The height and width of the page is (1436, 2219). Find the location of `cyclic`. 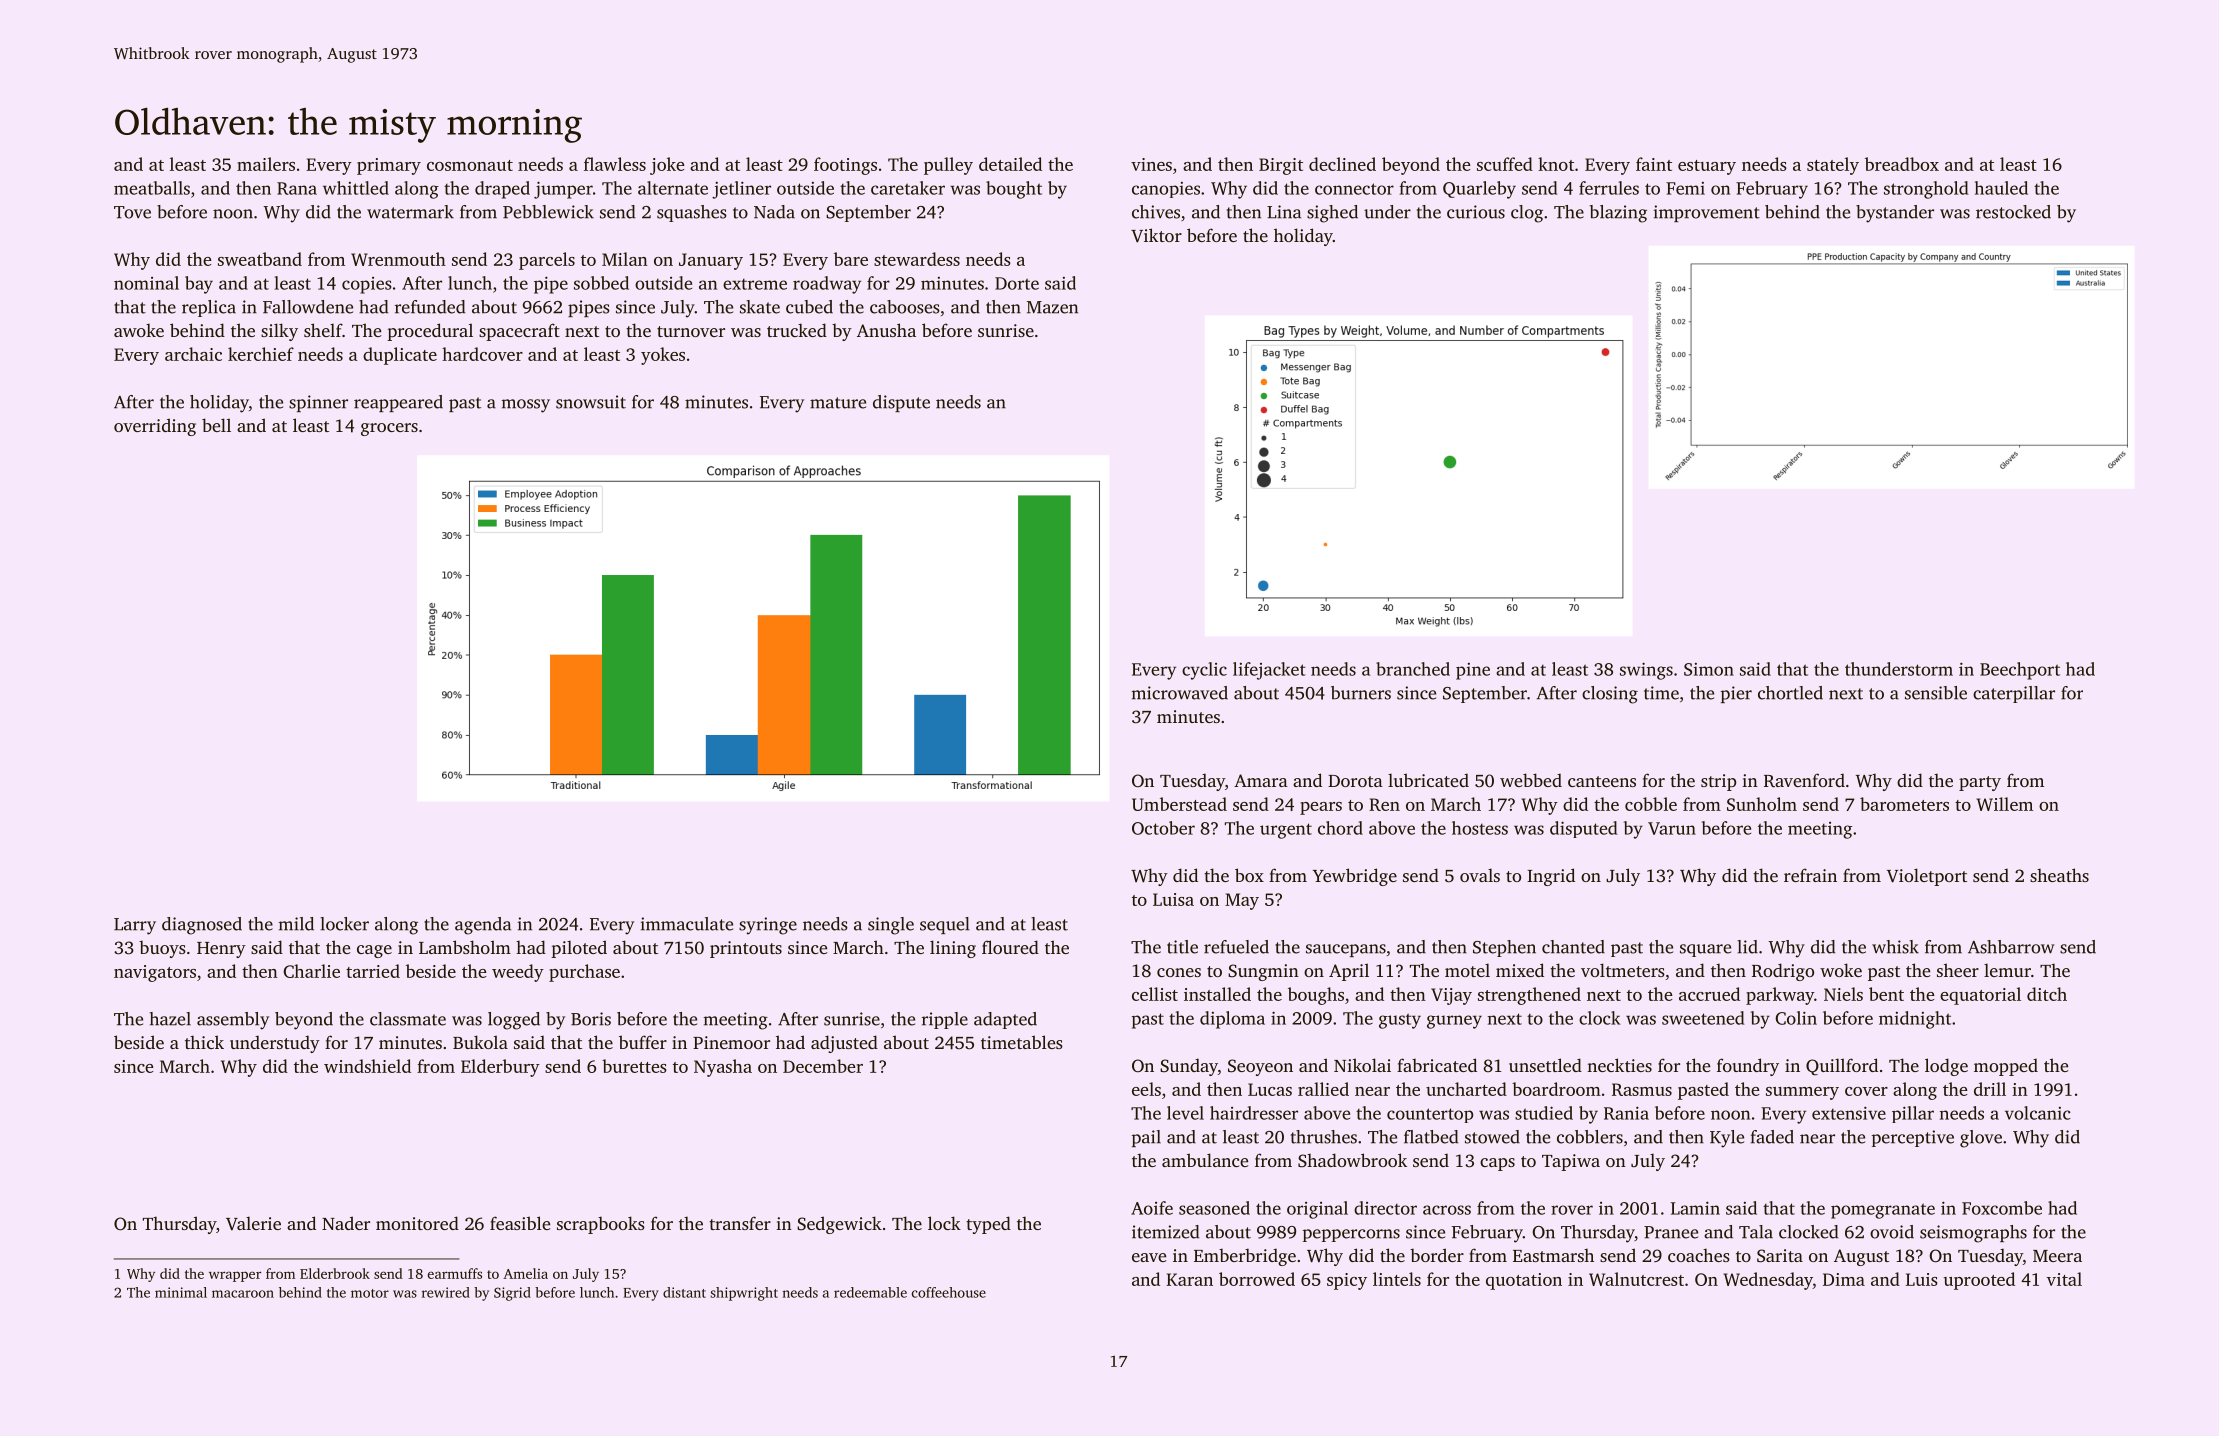

cyclic is located at coordinates (1204, 671).
